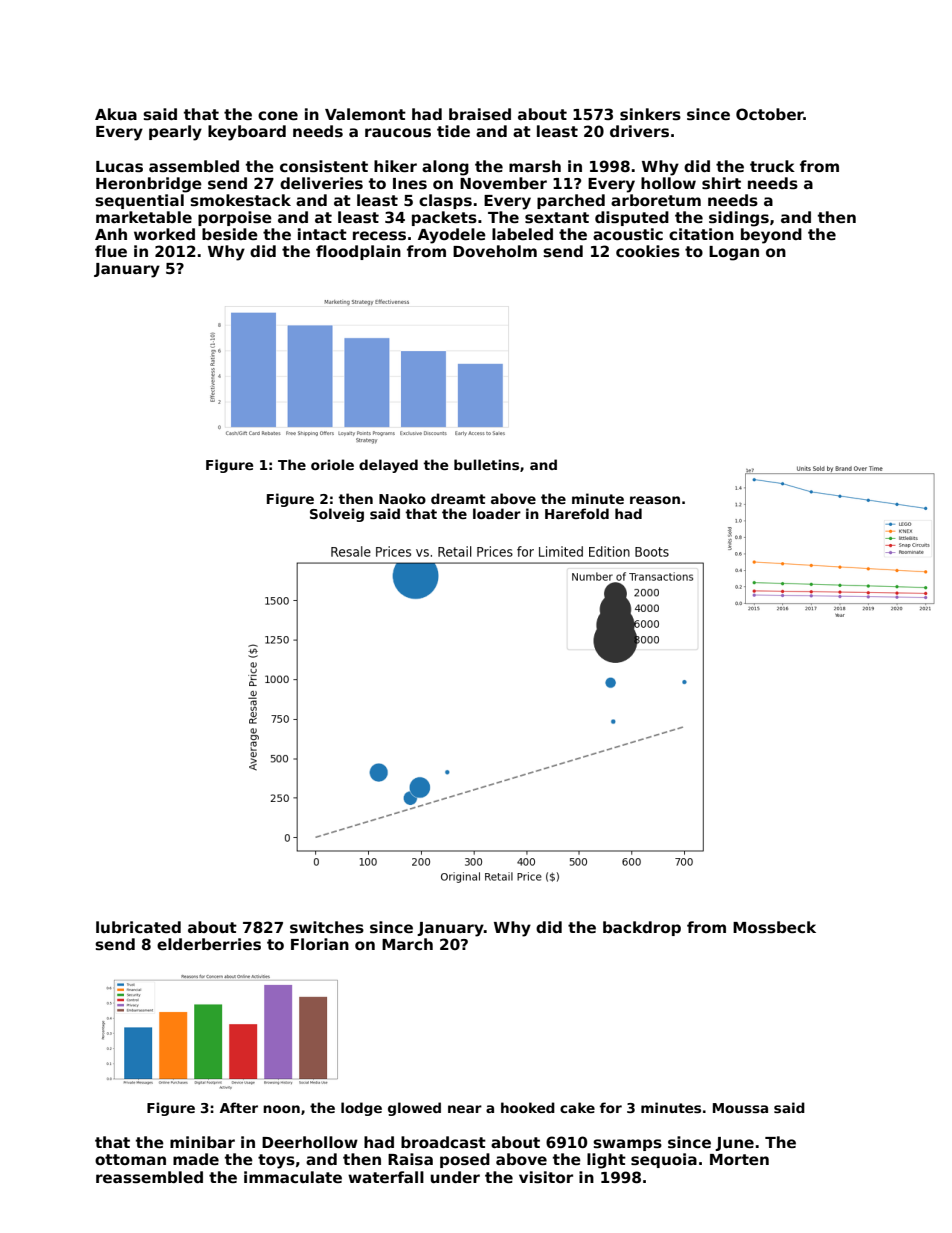  Describe the element at coordinates (293, 1177) in the screenshot. I see `immaculate` at that location.
